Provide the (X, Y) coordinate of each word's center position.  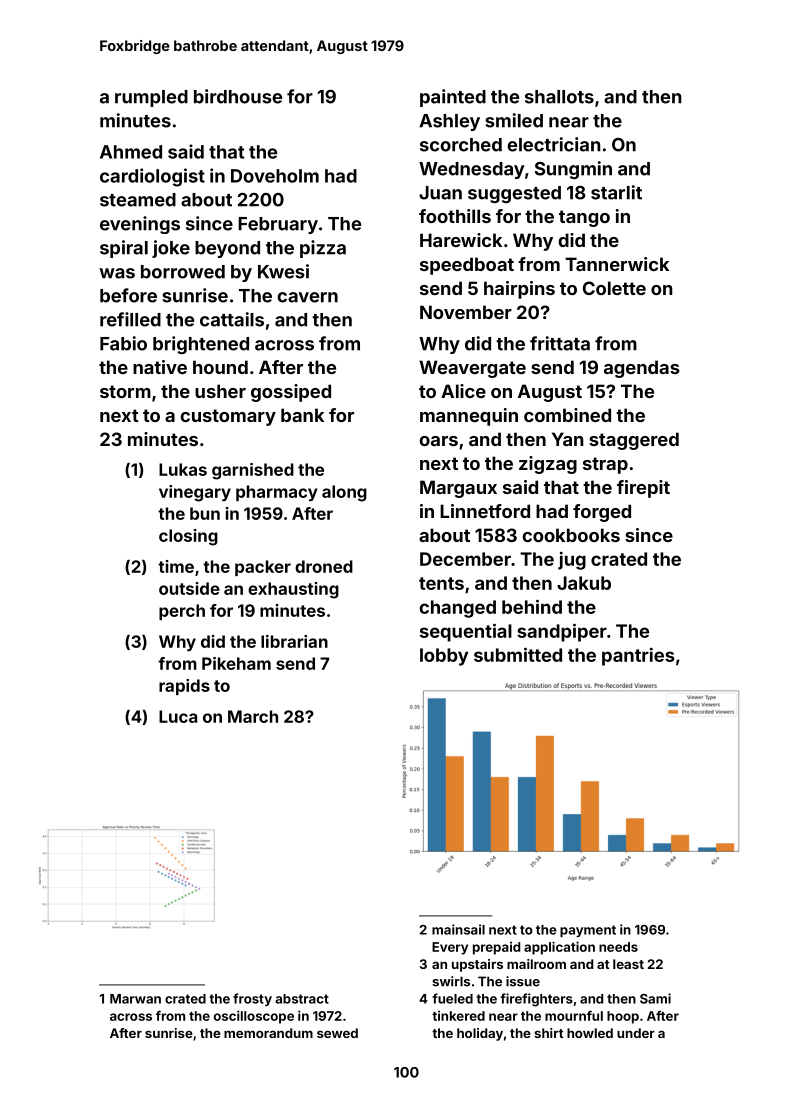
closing (188, 537)
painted (453, 98)
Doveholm (275, 176)
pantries (638, 657)
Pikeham (236, 663)
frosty (252, 999)
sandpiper (562, 632)
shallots (559, 97)
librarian (294, 641)
